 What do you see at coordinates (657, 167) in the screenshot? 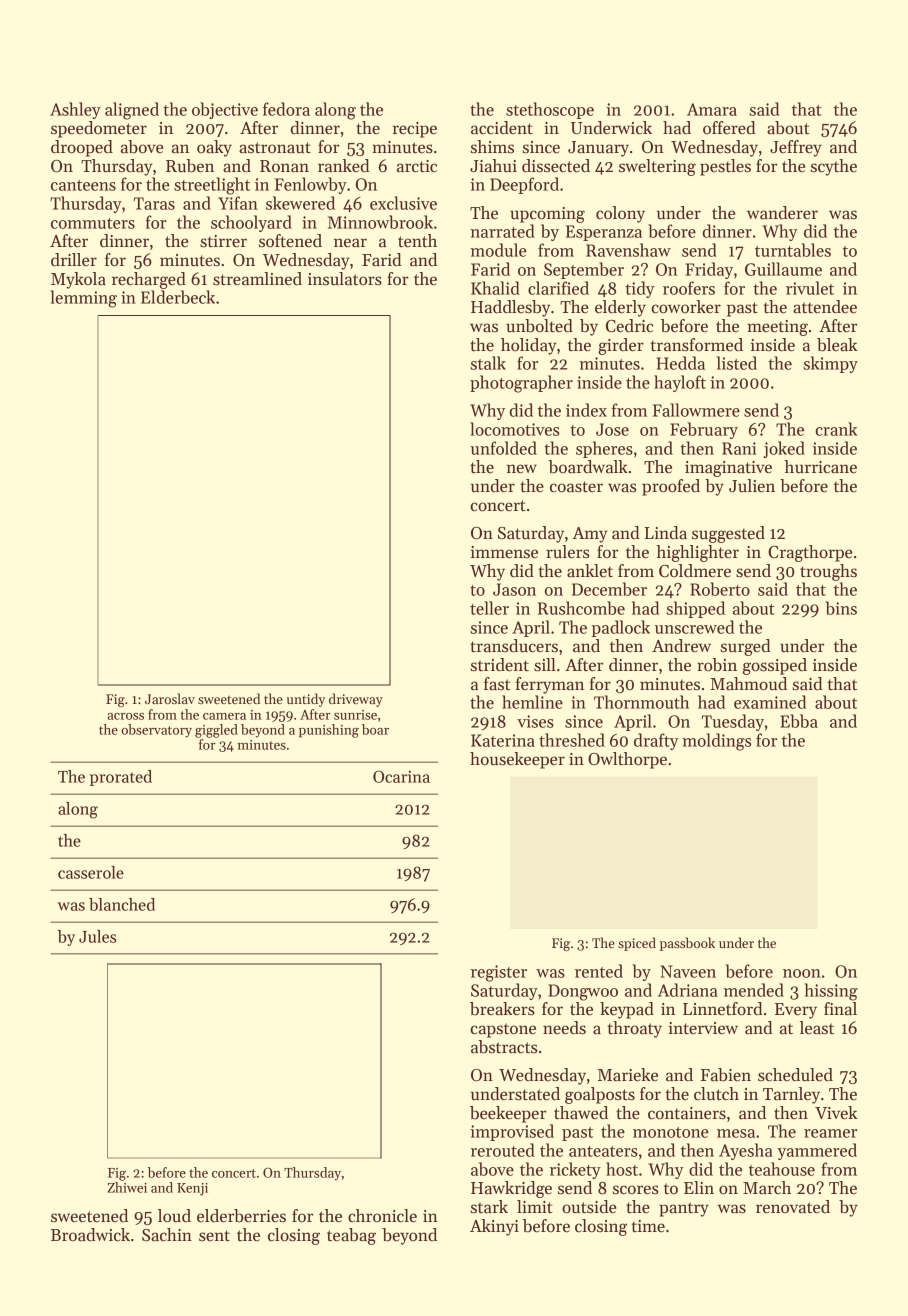
I see `sweltering` at bounding box center [657, 167].
